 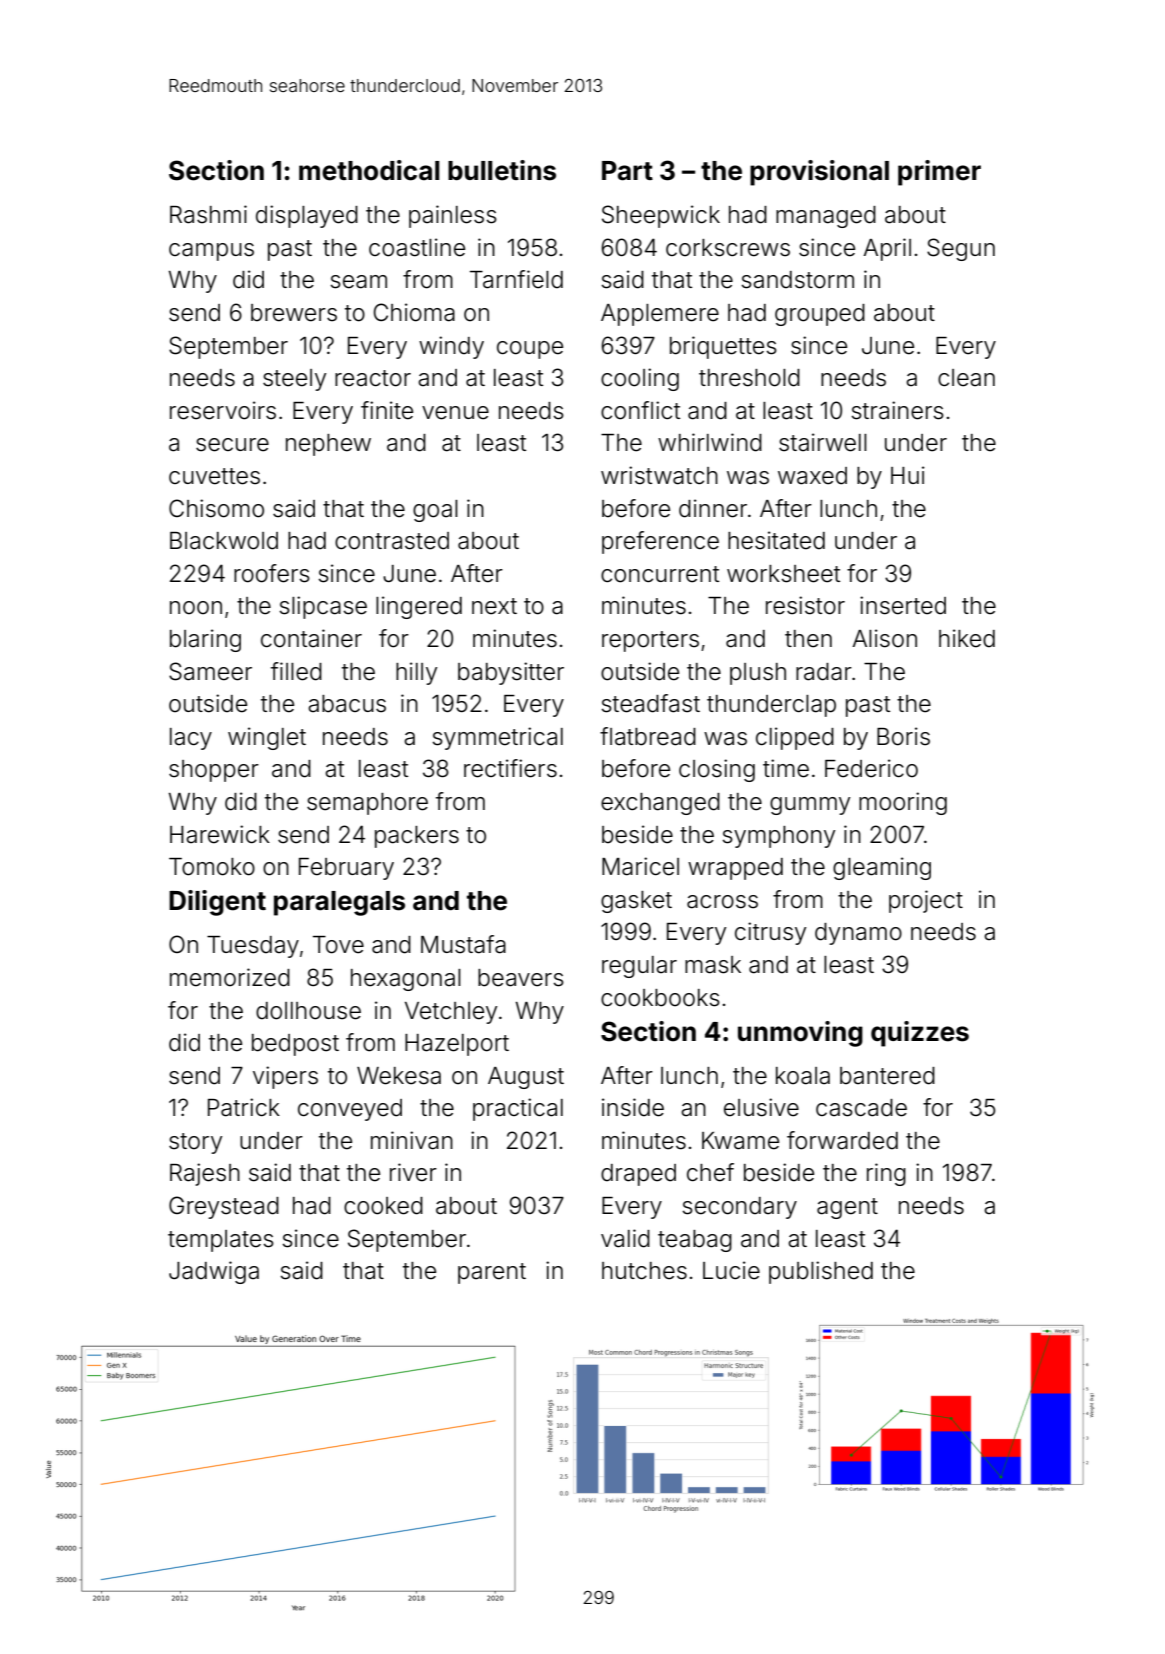 I want to click on Rashmi, so click(x=208, y=214).
